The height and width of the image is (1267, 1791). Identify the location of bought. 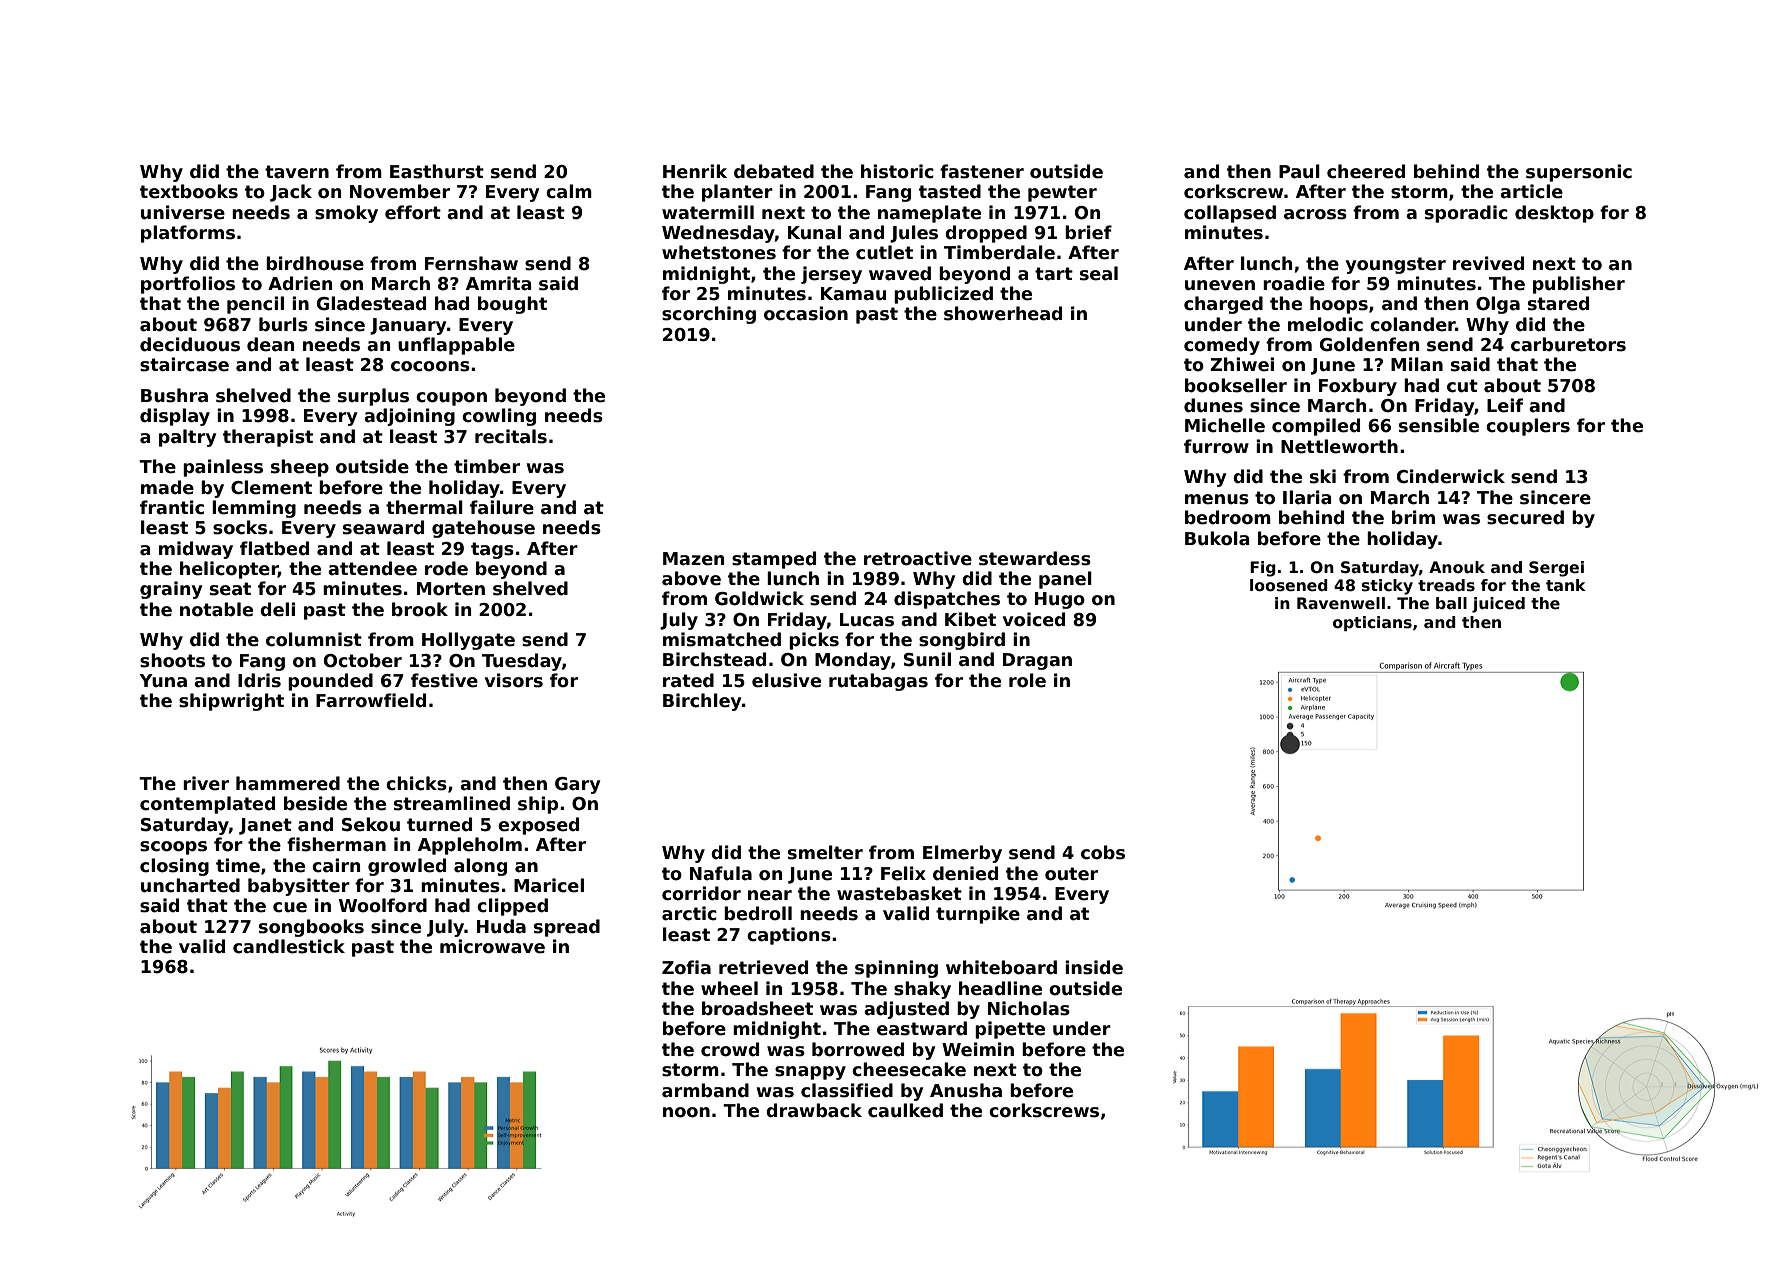
(512, 305).
